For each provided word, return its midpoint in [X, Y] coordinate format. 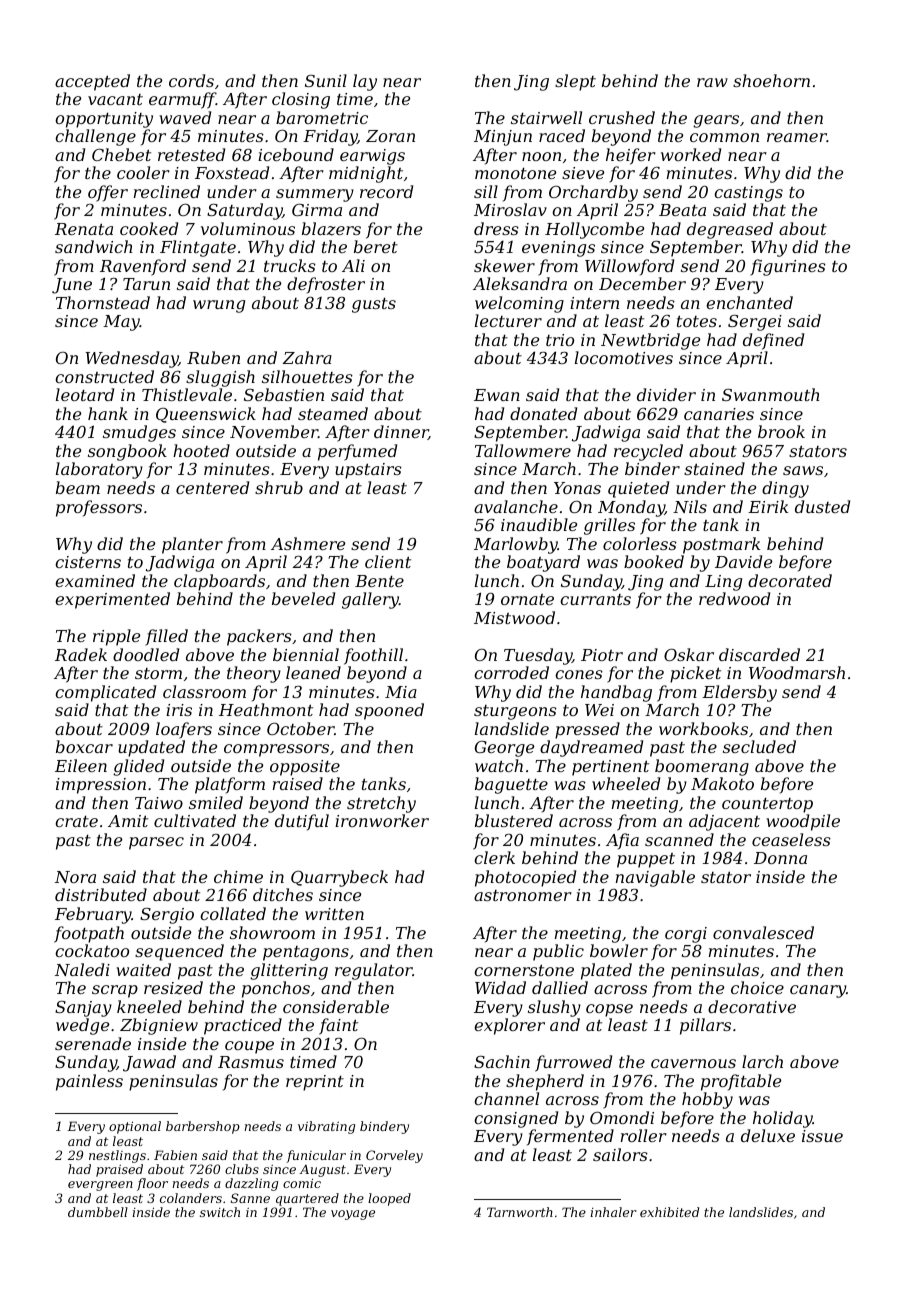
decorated [790, 580]
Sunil [326, 80]
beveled [303, 598]
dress [496, 228]
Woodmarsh [797, 672]
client [388, 561]
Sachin [502, 1061]
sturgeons [515, 712]
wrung [219, 306]
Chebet [121, 154]
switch [220, 1212]
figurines [788, 267]
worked [691, 154]
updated [151, 748]
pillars [705, 1026]
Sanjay [83, 1009]
